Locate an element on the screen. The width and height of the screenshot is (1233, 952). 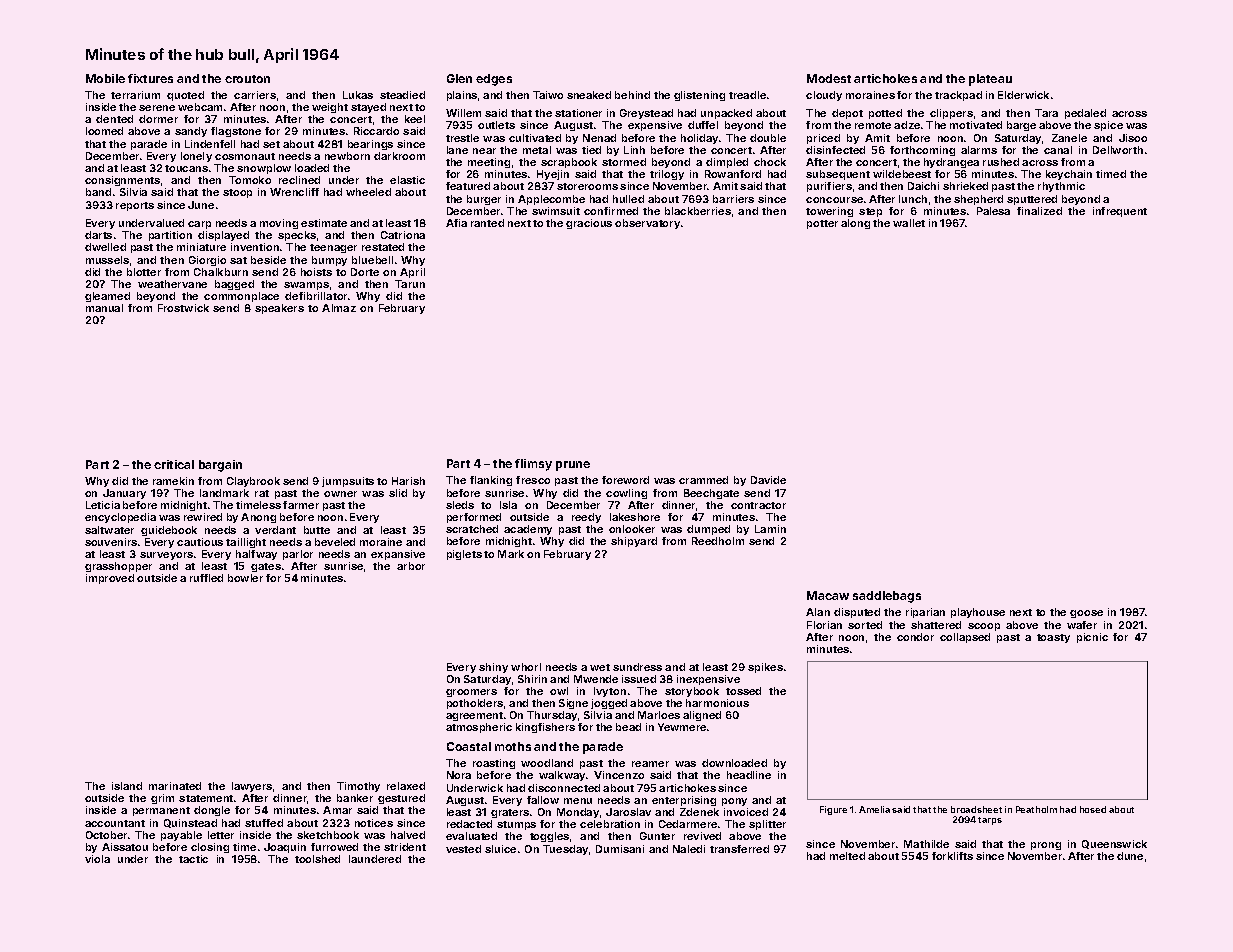
melted is located at coordinates (847, 856).
